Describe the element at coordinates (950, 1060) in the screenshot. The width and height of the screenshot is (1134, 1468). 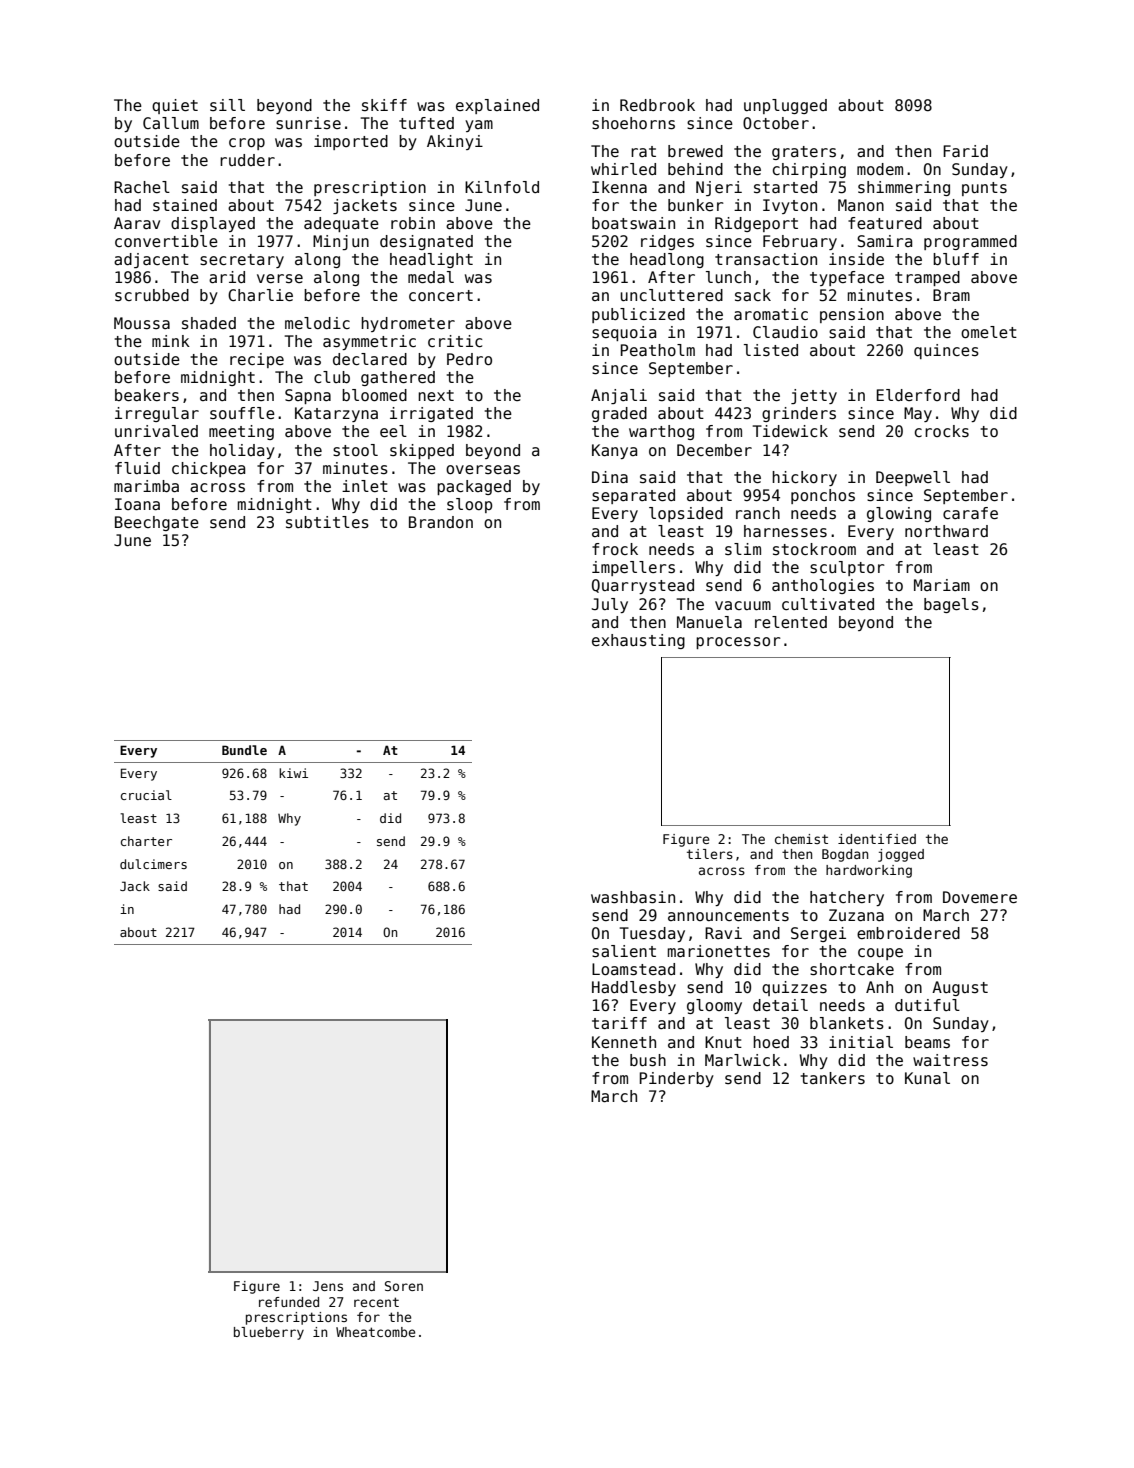
I see `waitress` at that location.
